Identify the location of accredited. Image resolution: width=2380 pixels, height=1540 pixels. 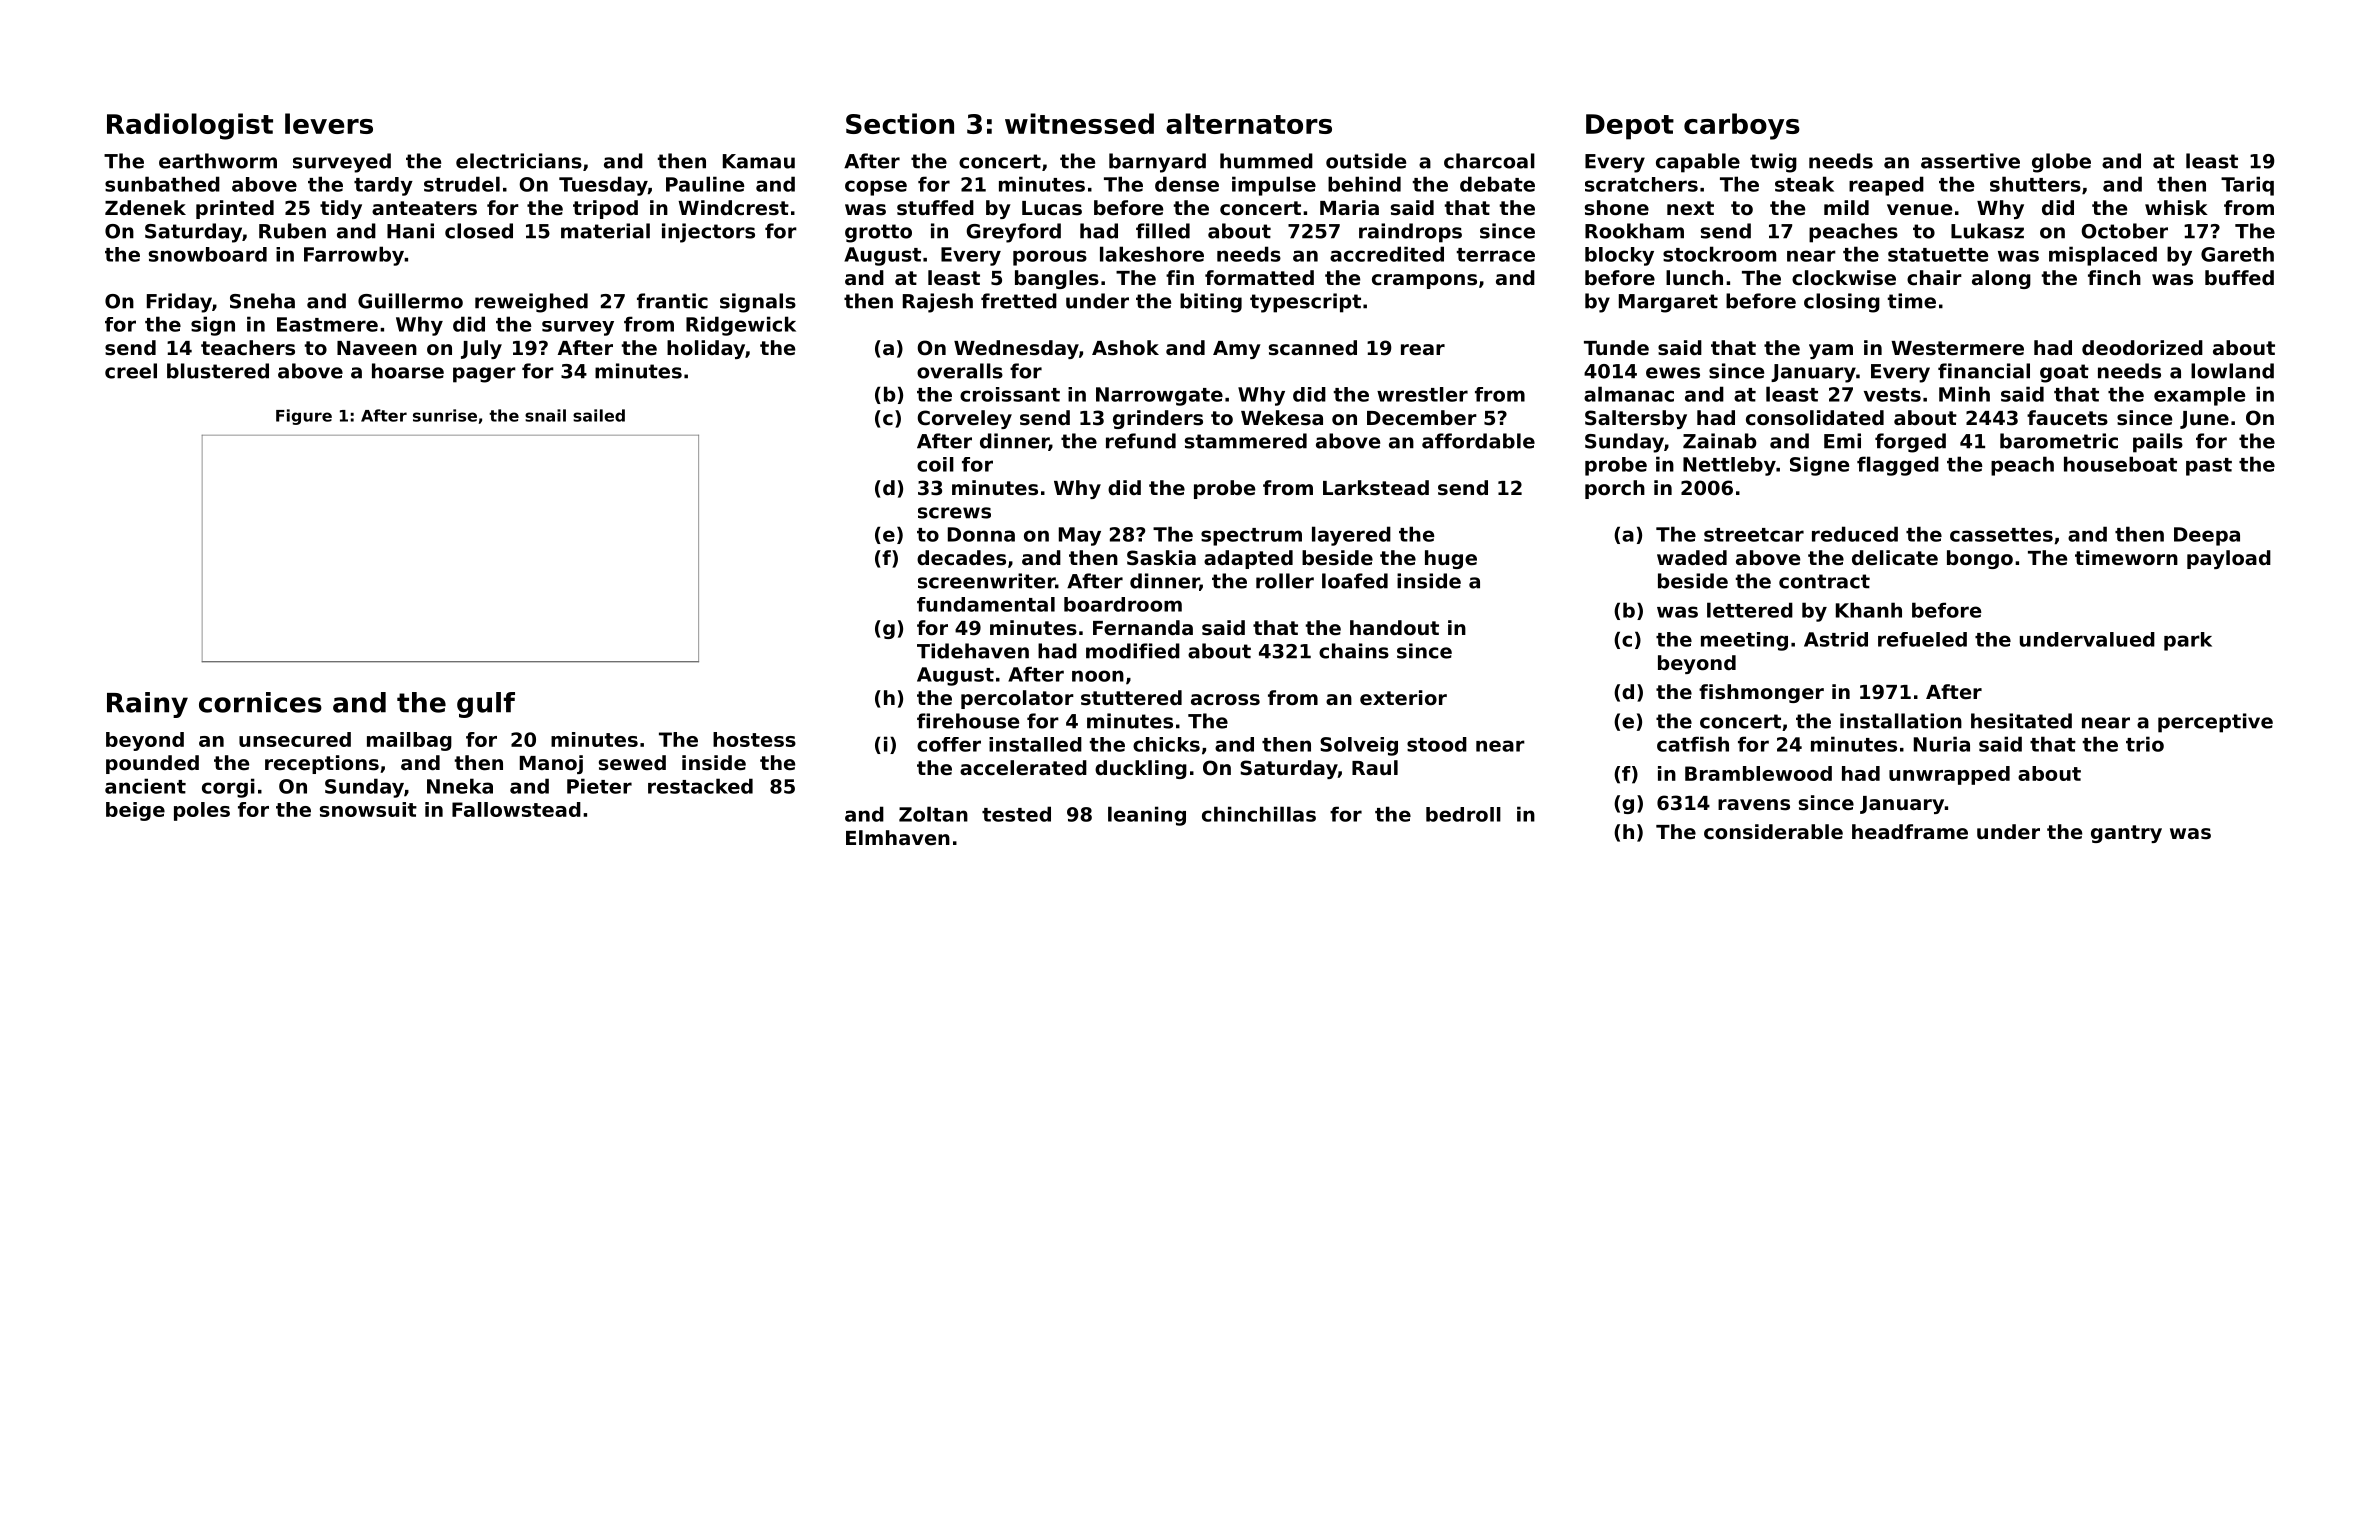
(1387, 254).
